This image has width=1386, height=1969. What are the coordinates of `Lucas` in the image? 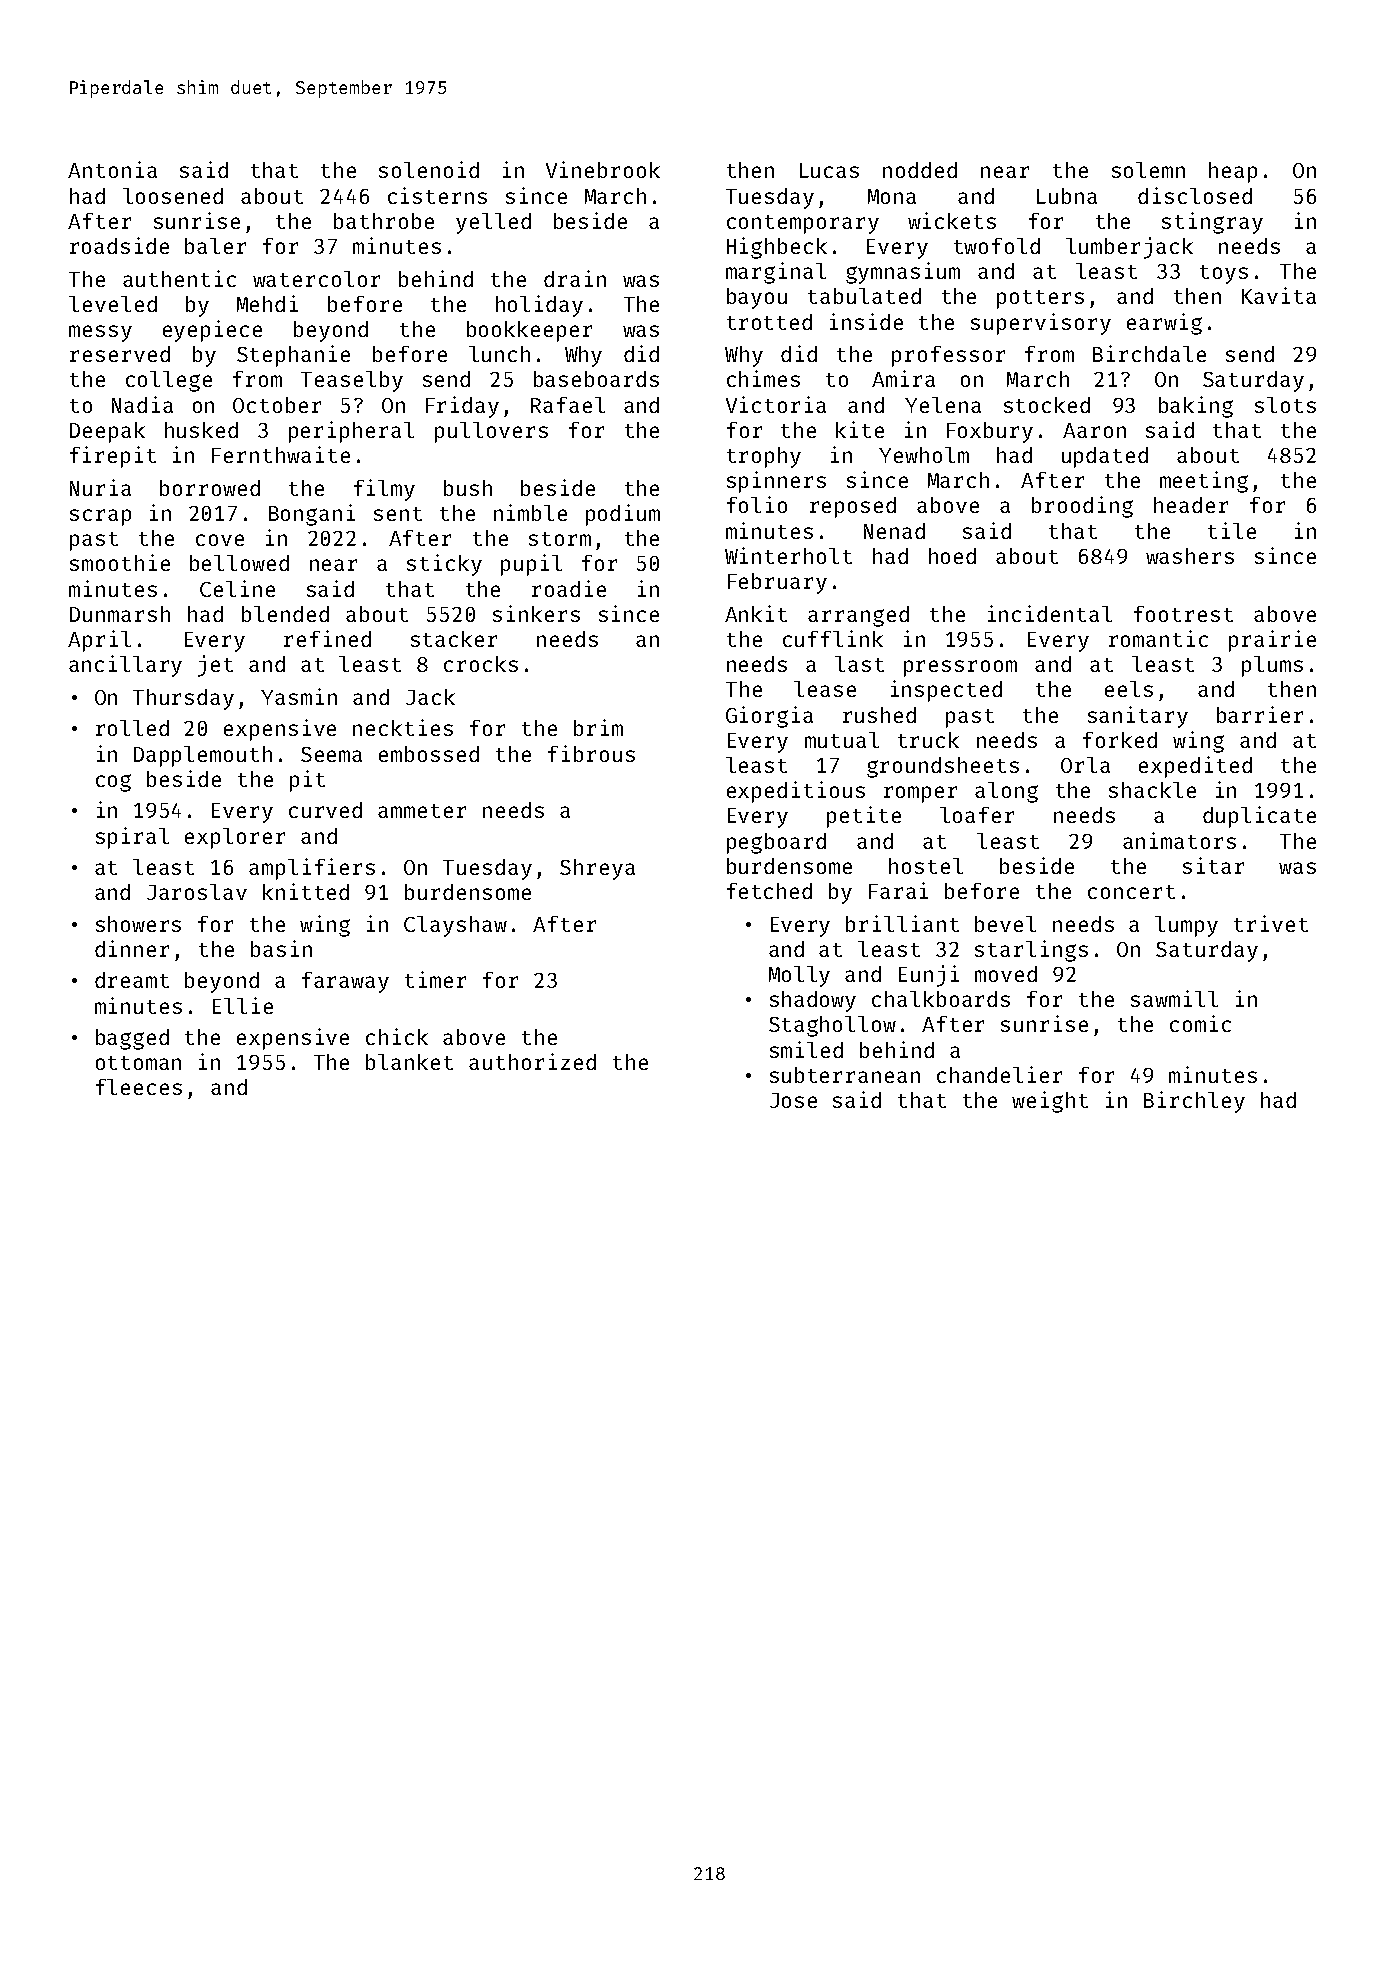 It's located at (829, 170).
